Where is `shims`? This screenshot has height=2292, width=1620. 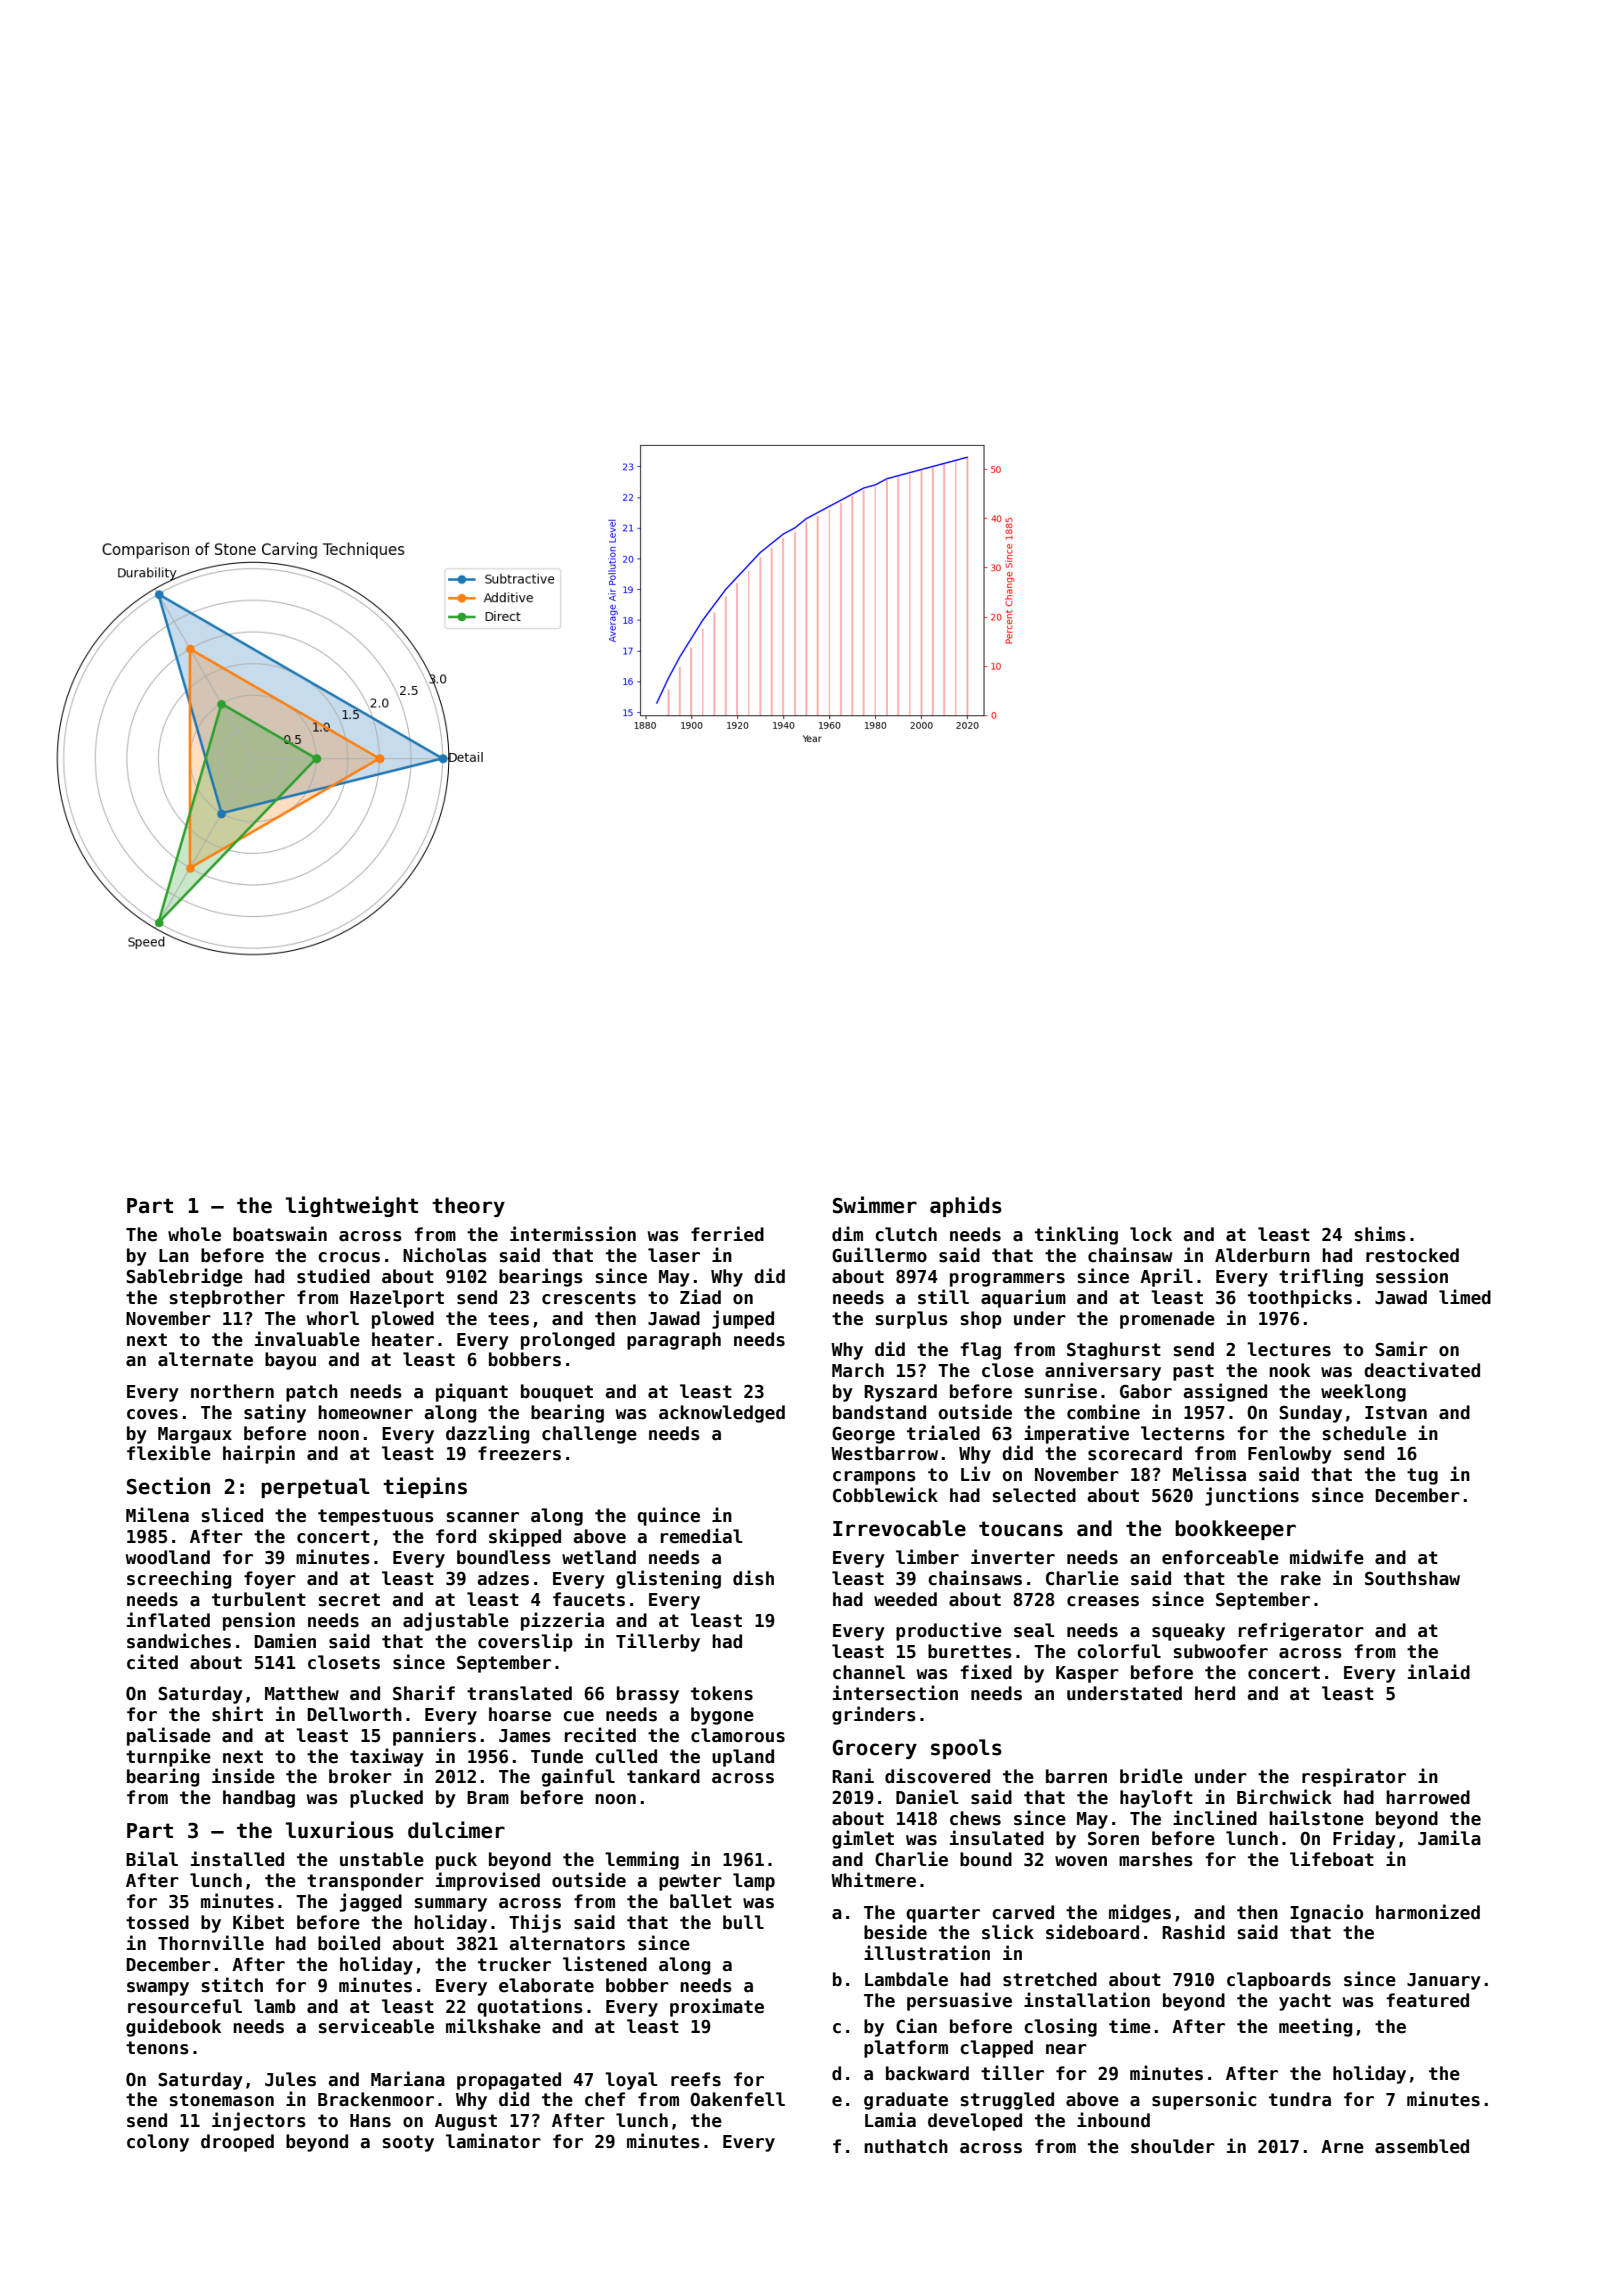 shims is located at coordinates (1380, 1234).
